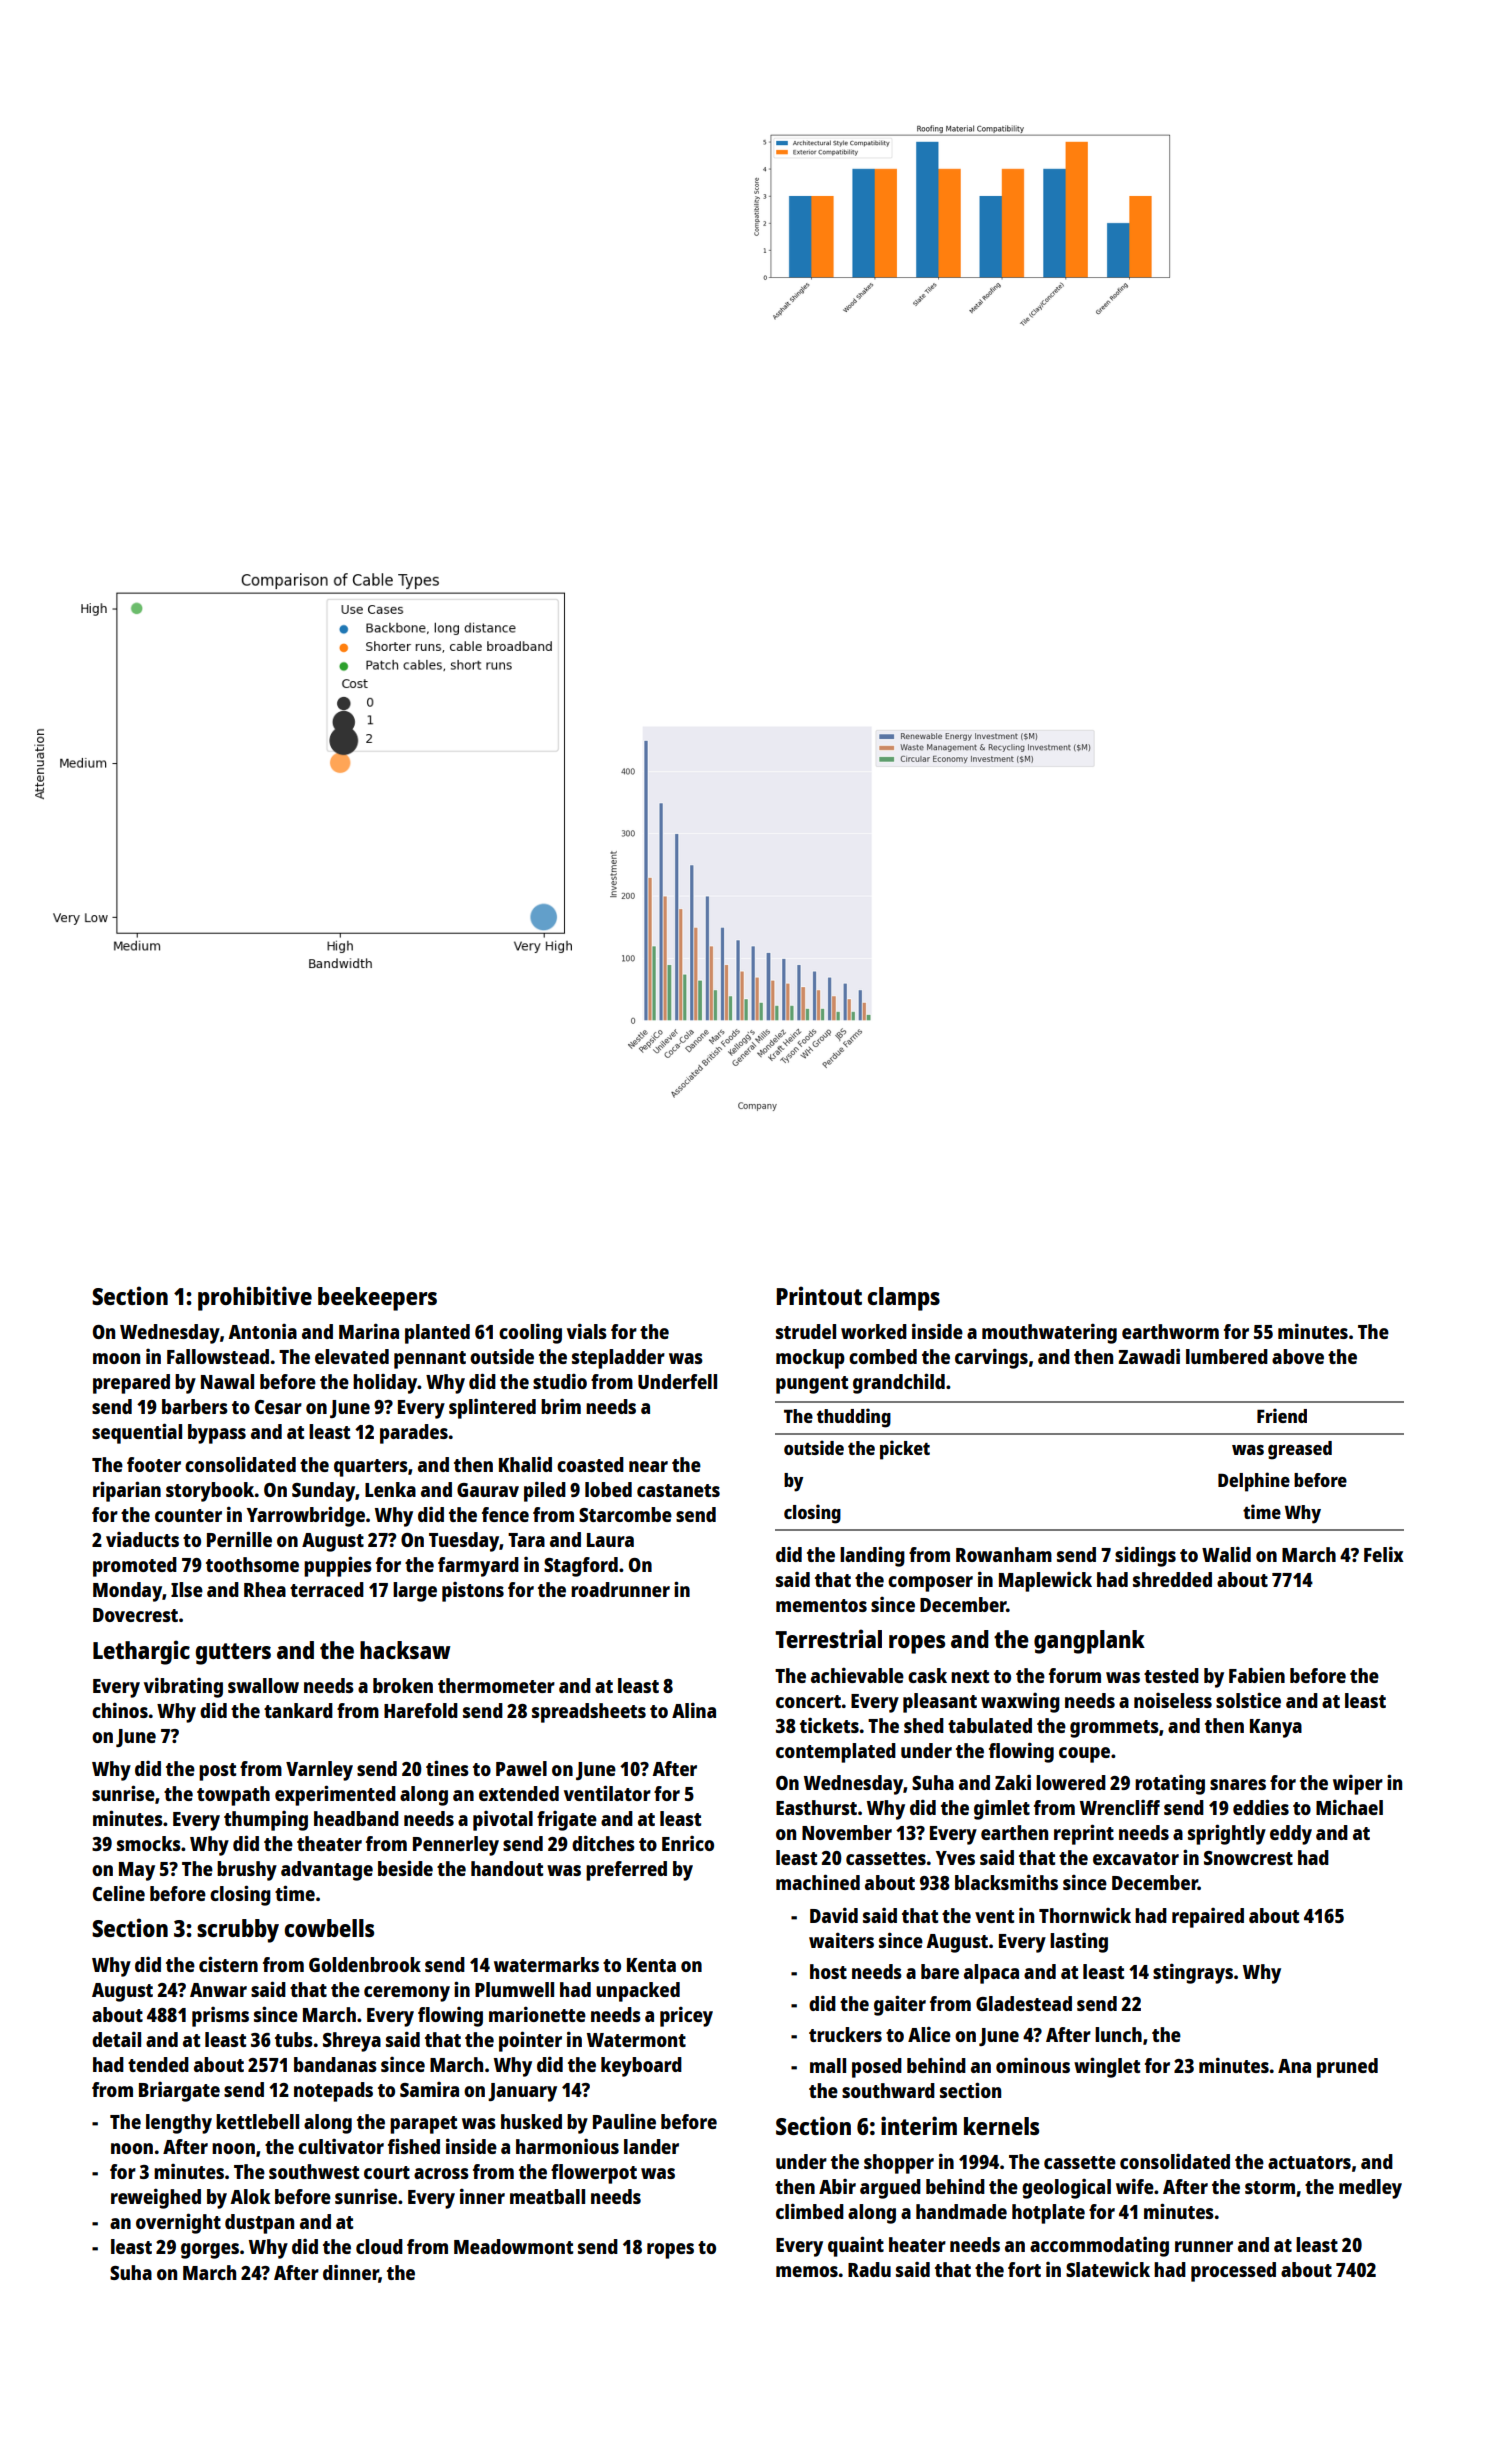 The width and height of the document is (1496, 2464). Describe the element at coordinates (1298, 1356) in the document. I see `above` at that location.
